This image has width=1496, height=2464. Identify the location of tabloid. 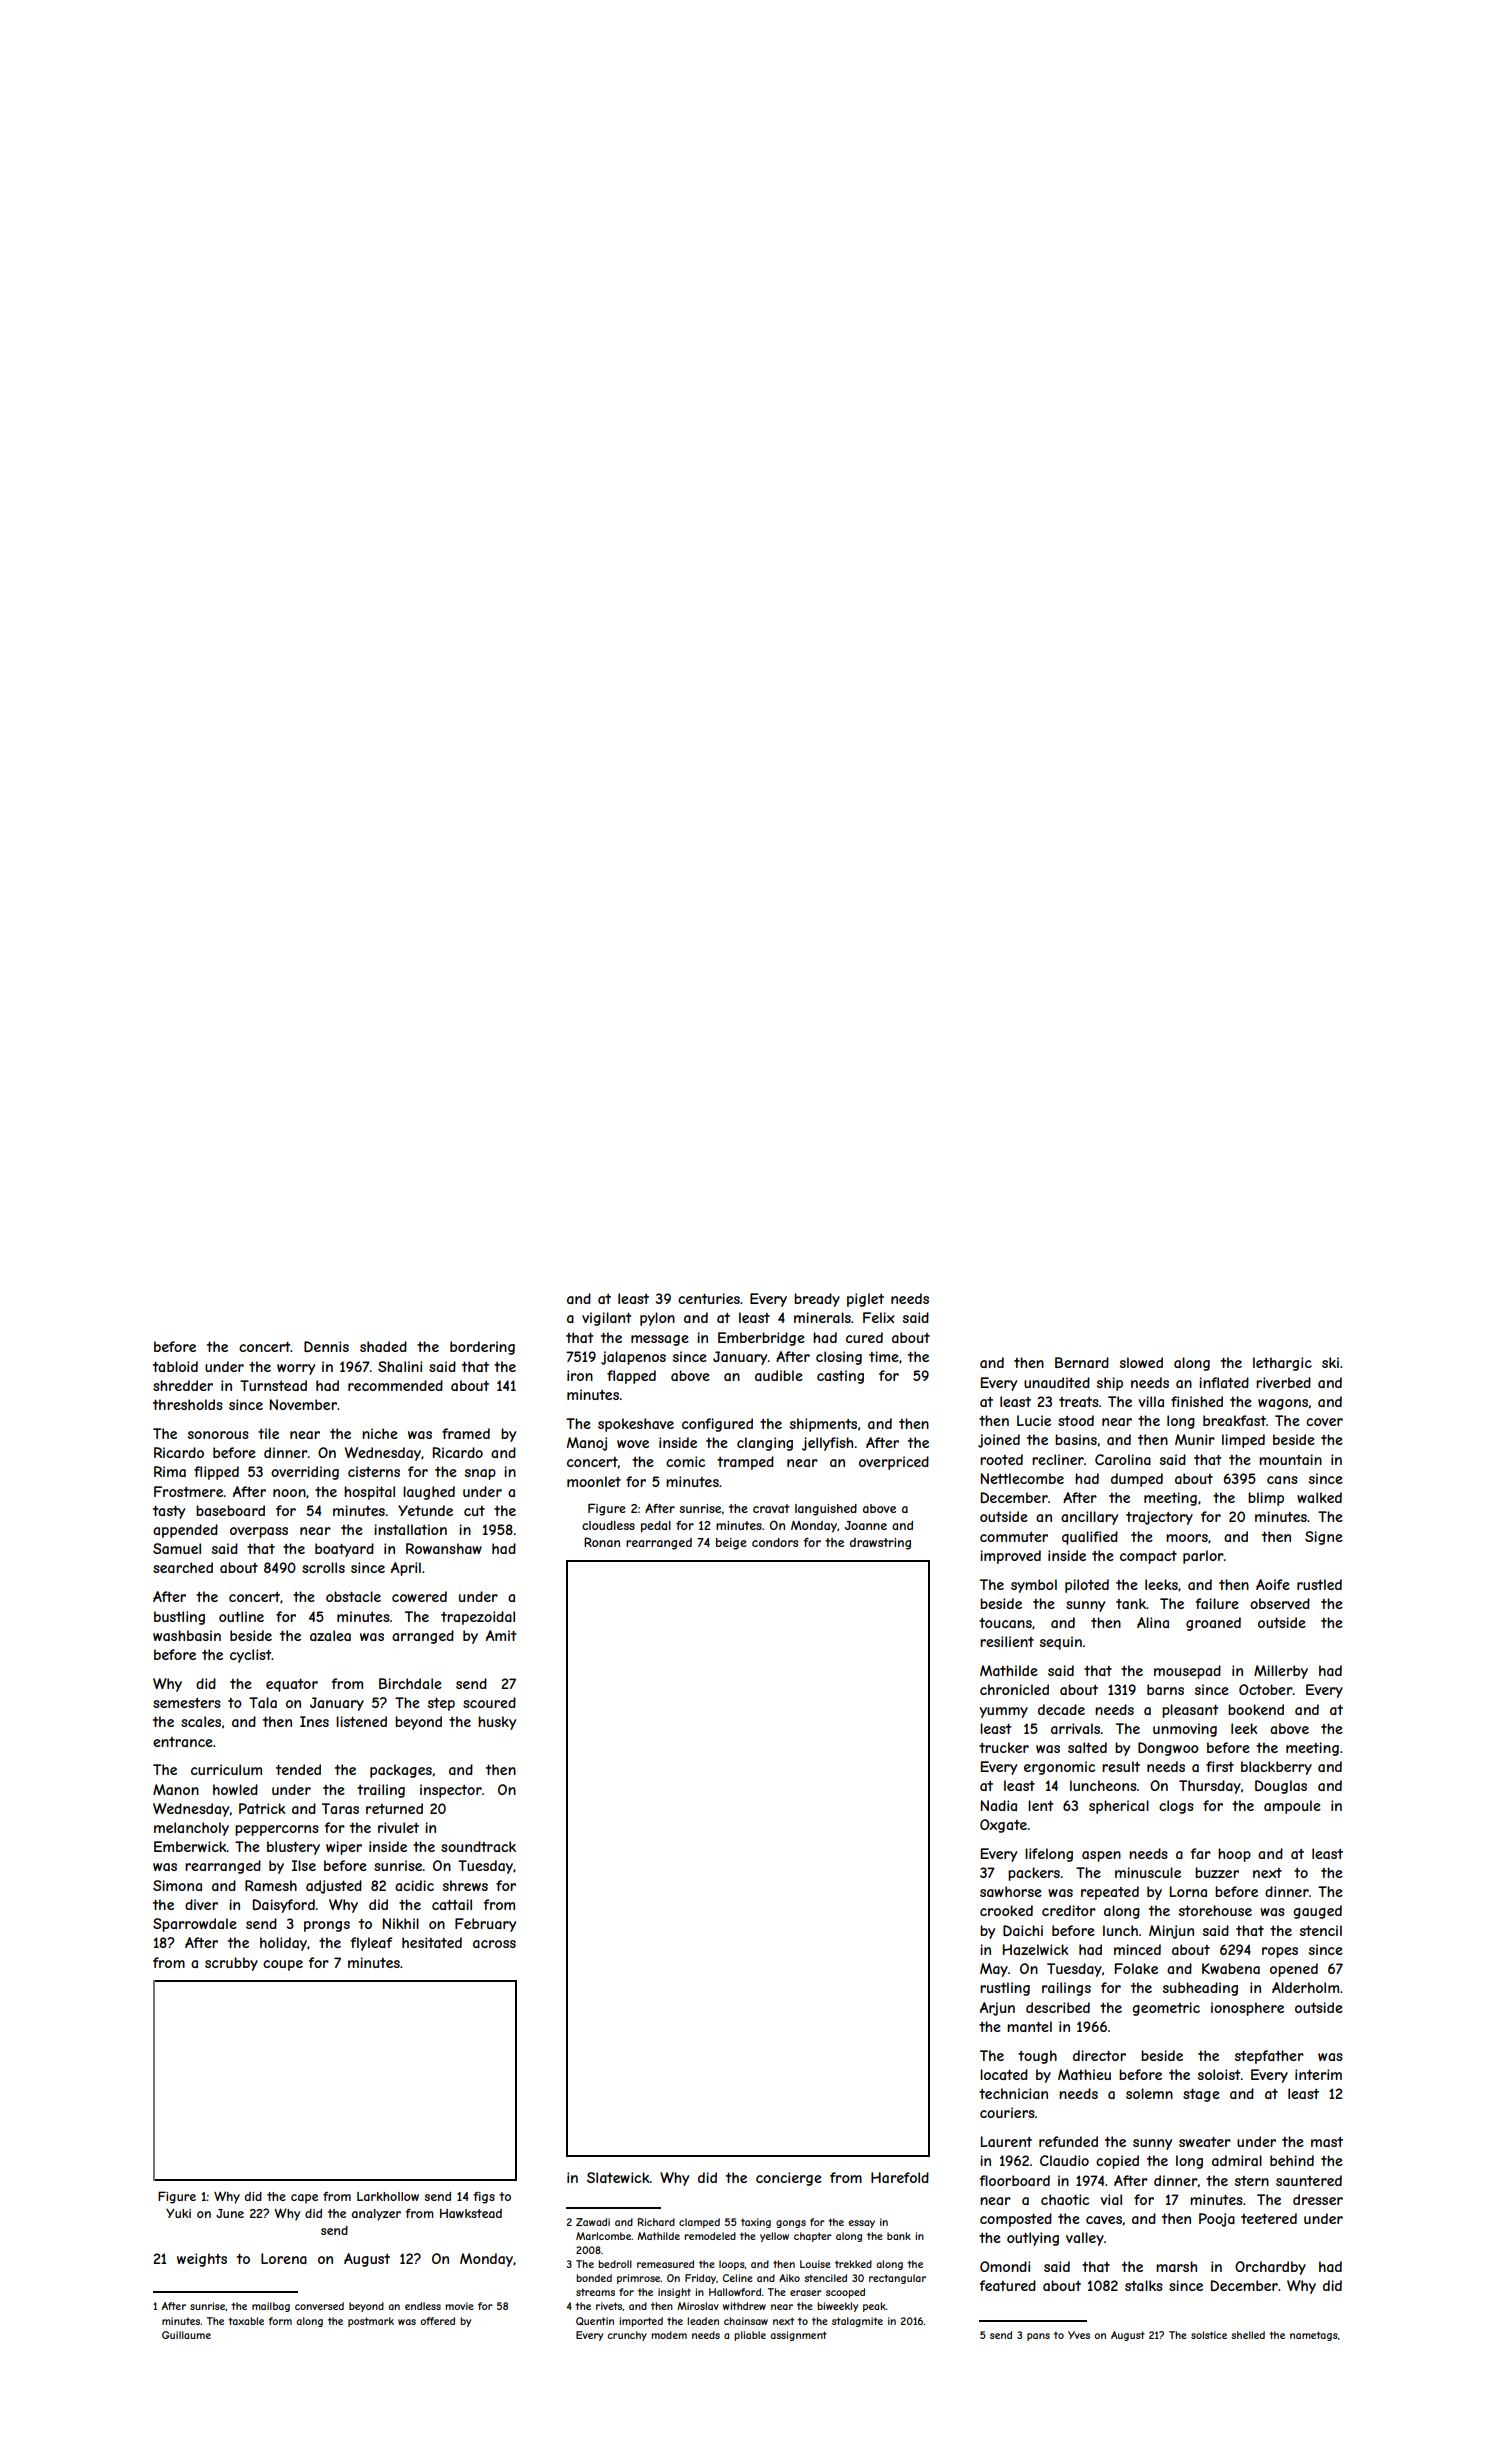
(175, 1366).
